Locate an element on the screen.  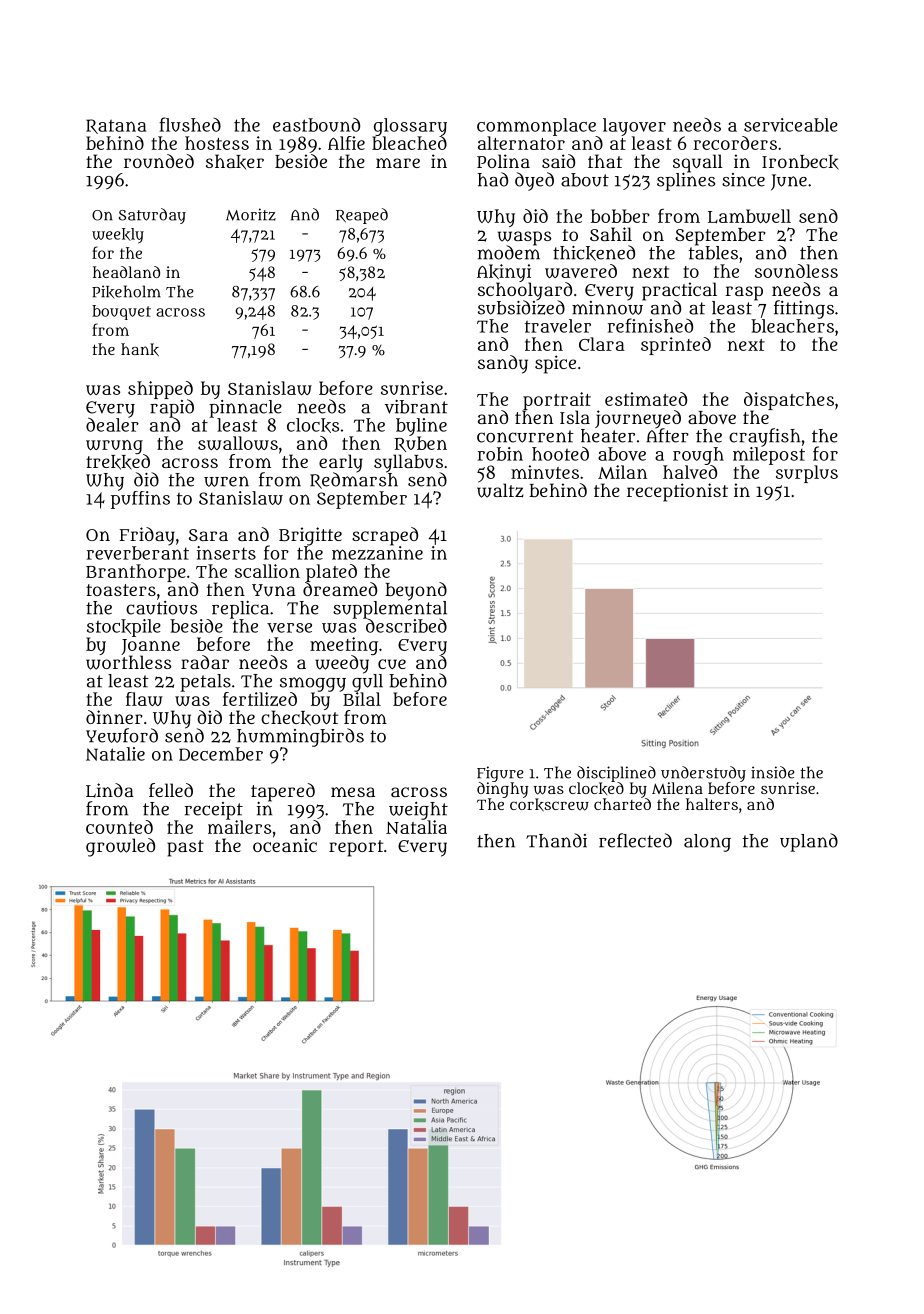
past is located at coordinates (185, 848).
